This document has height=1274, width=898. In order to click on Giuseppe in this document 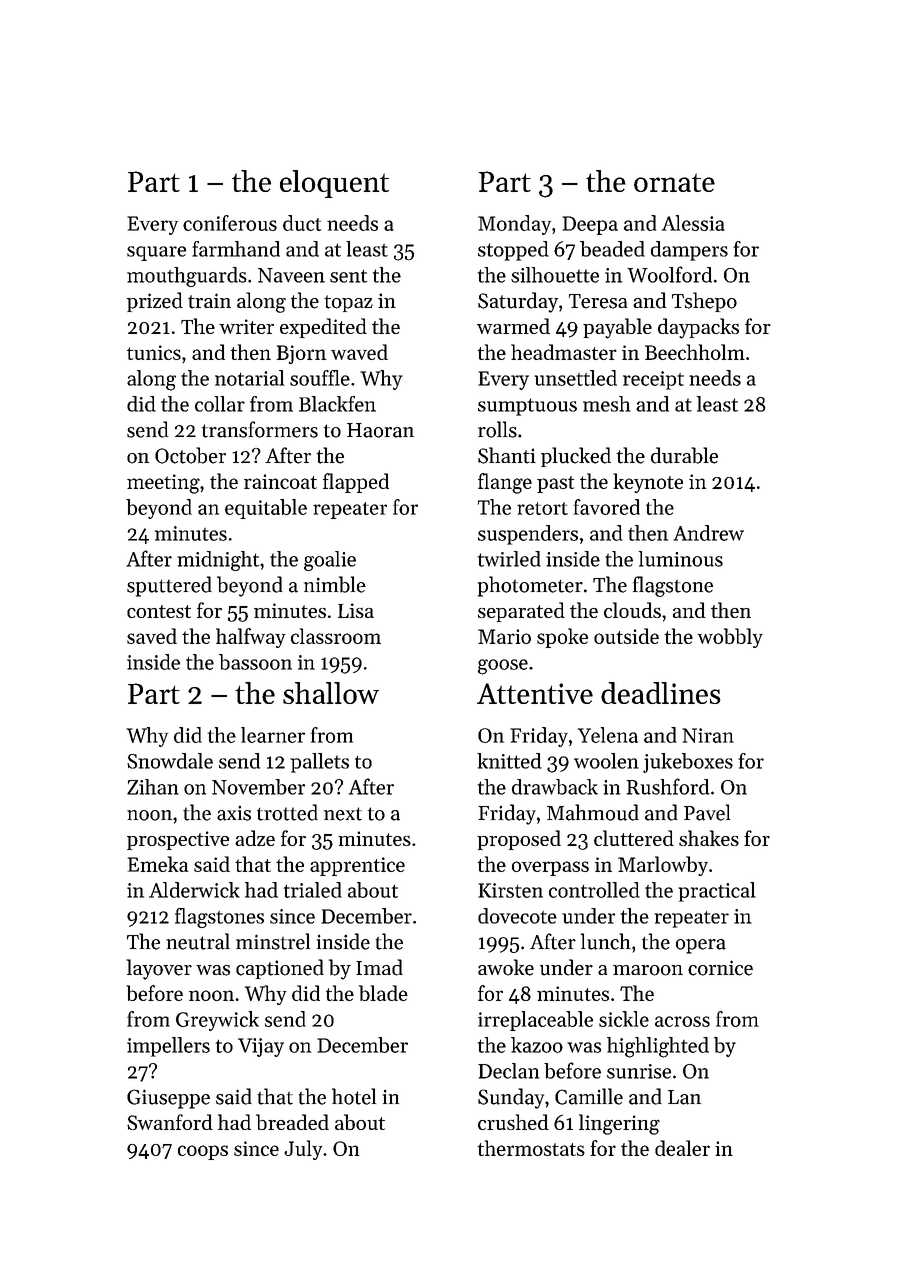, I will do `click(168, 1099)`.
